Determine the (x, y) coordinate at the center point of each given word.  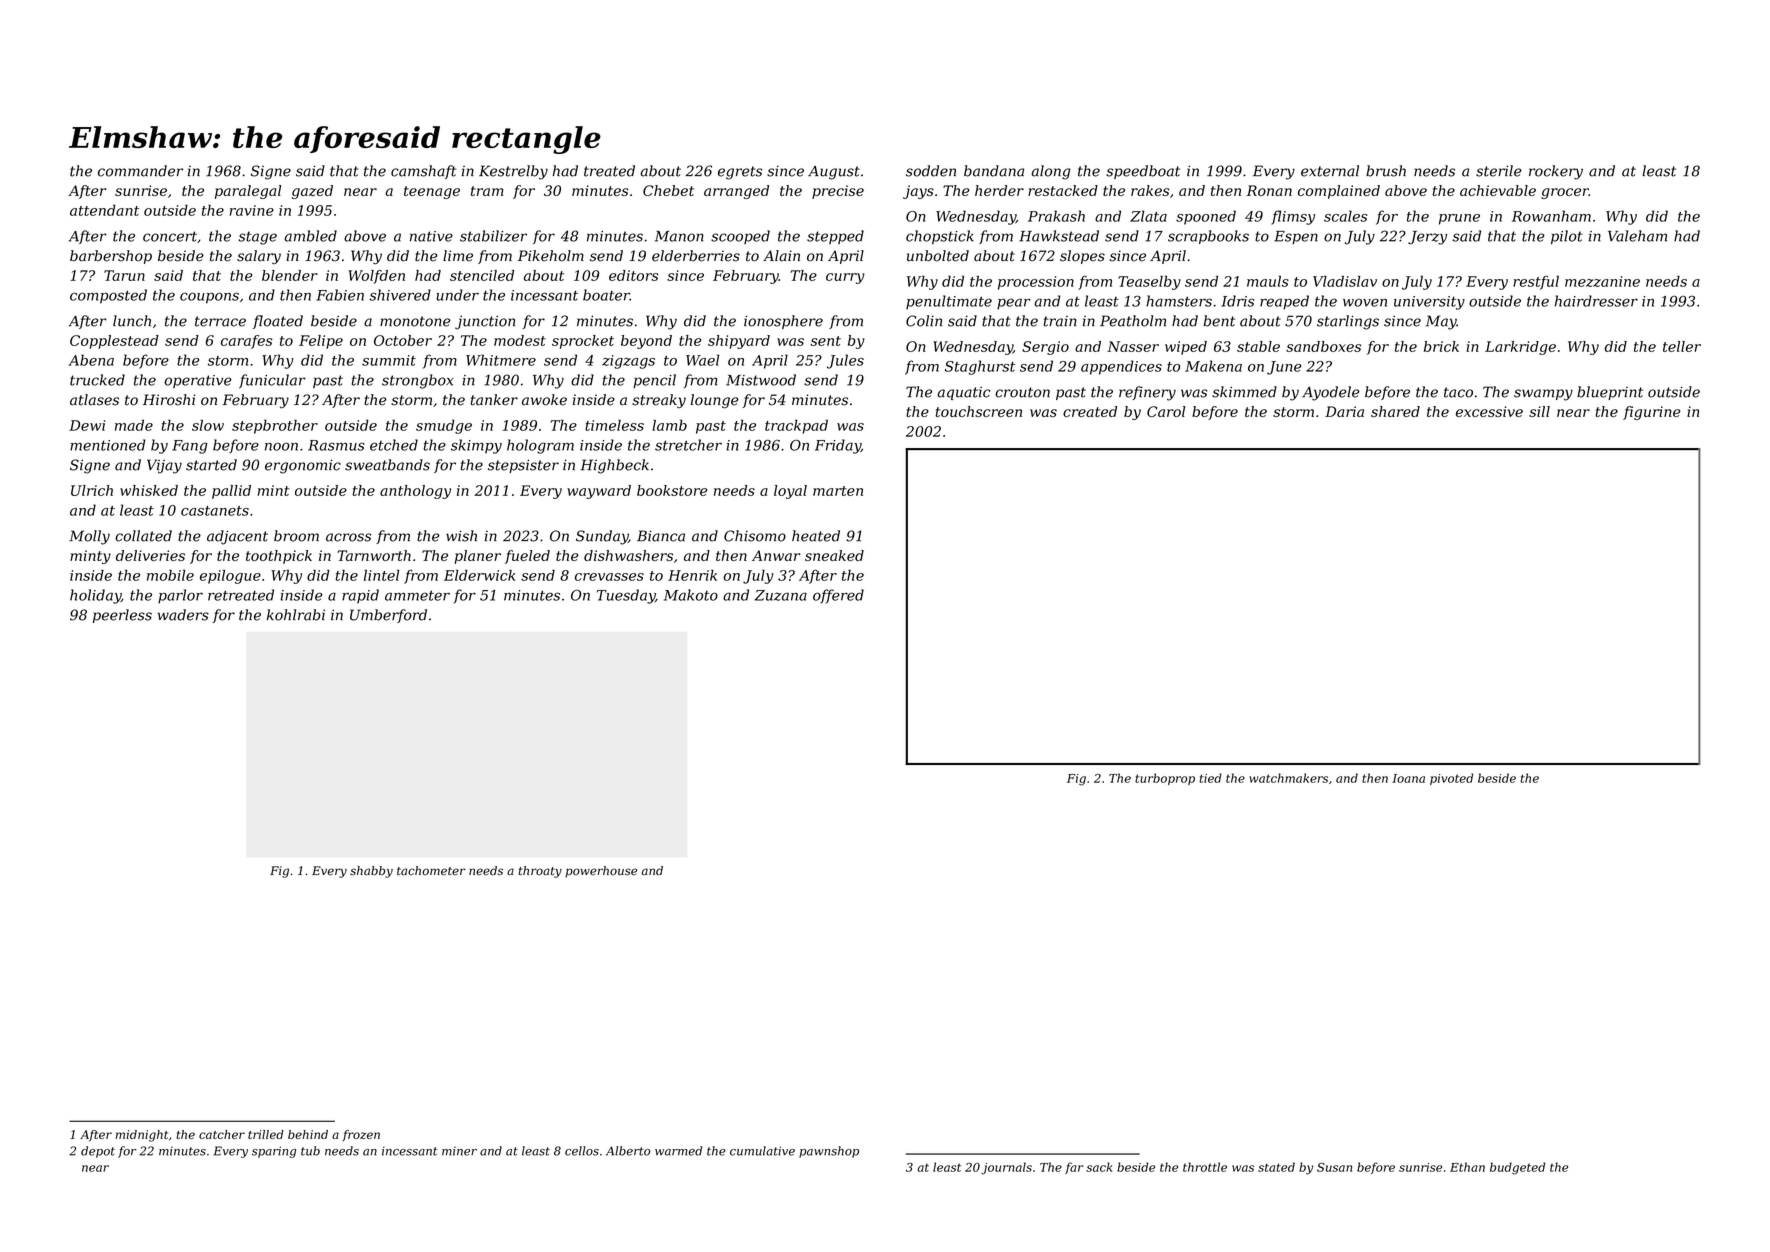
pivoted (1451, 779)
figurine (1652, 413)
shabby (371, 872)
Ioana (1408, 778)
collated (143, 536)
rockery (1556, 172)
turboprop (1165, 779)
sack (1099, 1167)
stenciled (482, 275)
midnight (142, 1136)
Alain (781, 255)
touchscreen (978, 411)
